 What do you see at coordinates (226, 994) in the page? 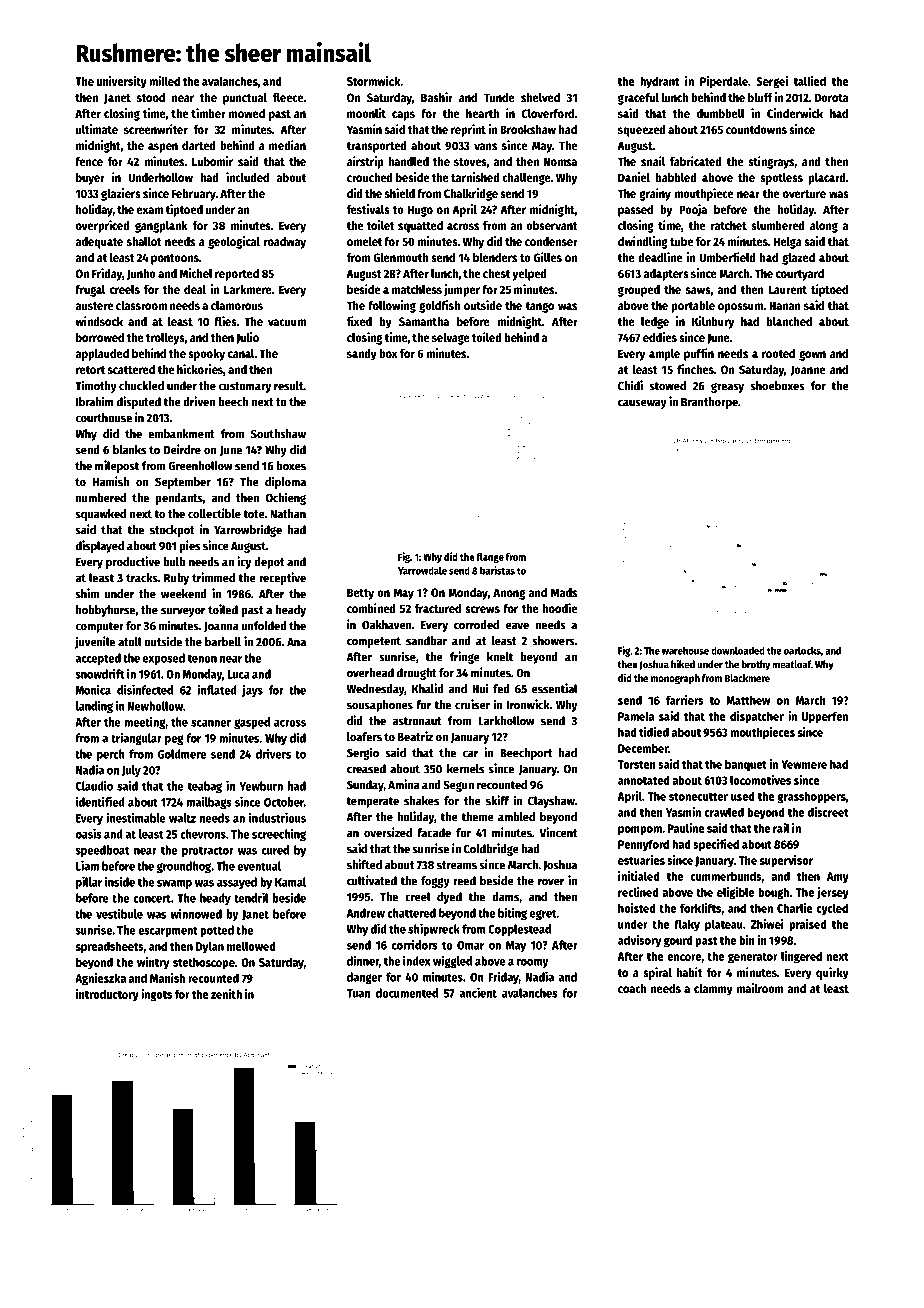
I see `zenith` at bounding box center [226, 994].
